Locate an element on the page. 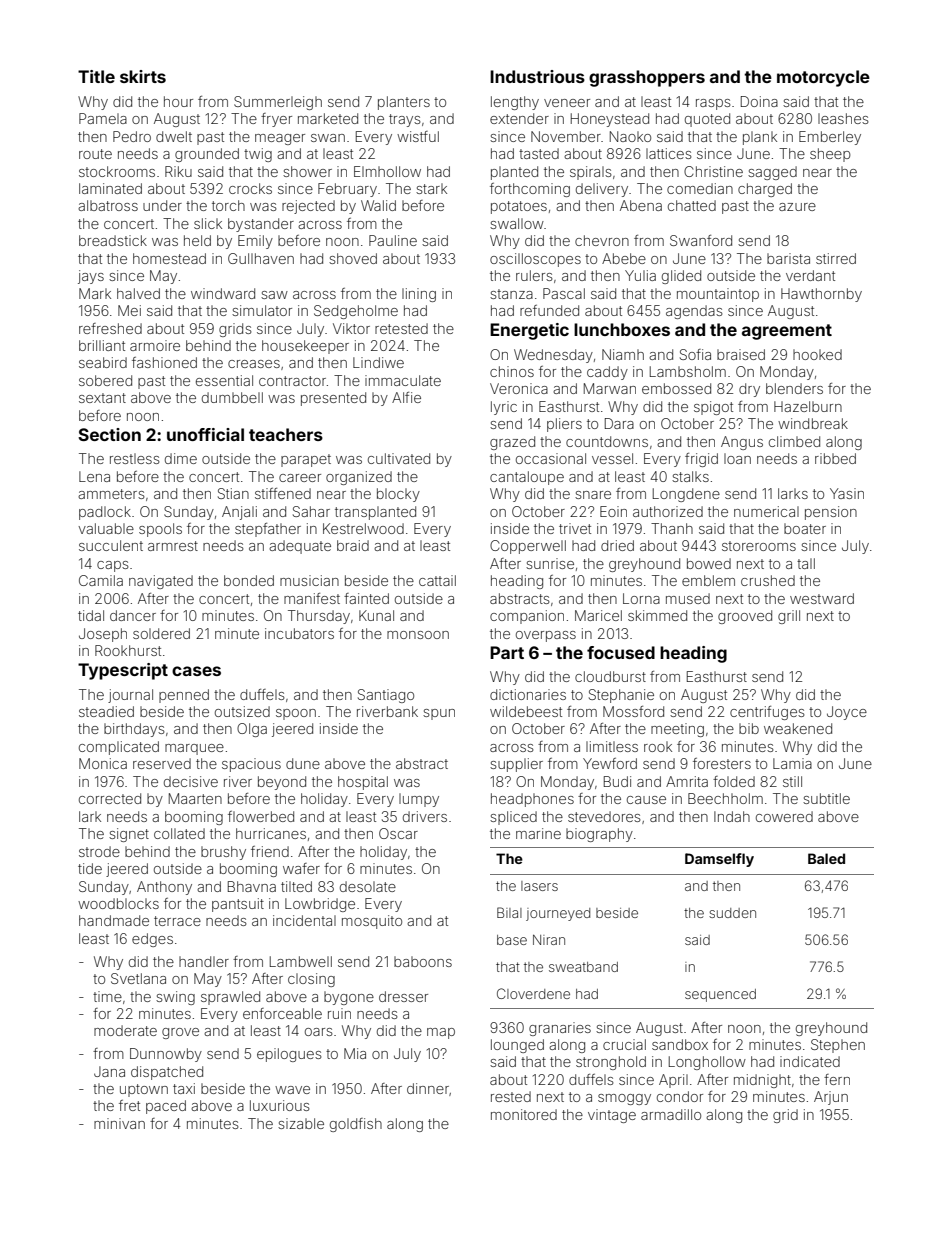 The image size is (952, 1233). weakened is located at coordinates (798, 728).
